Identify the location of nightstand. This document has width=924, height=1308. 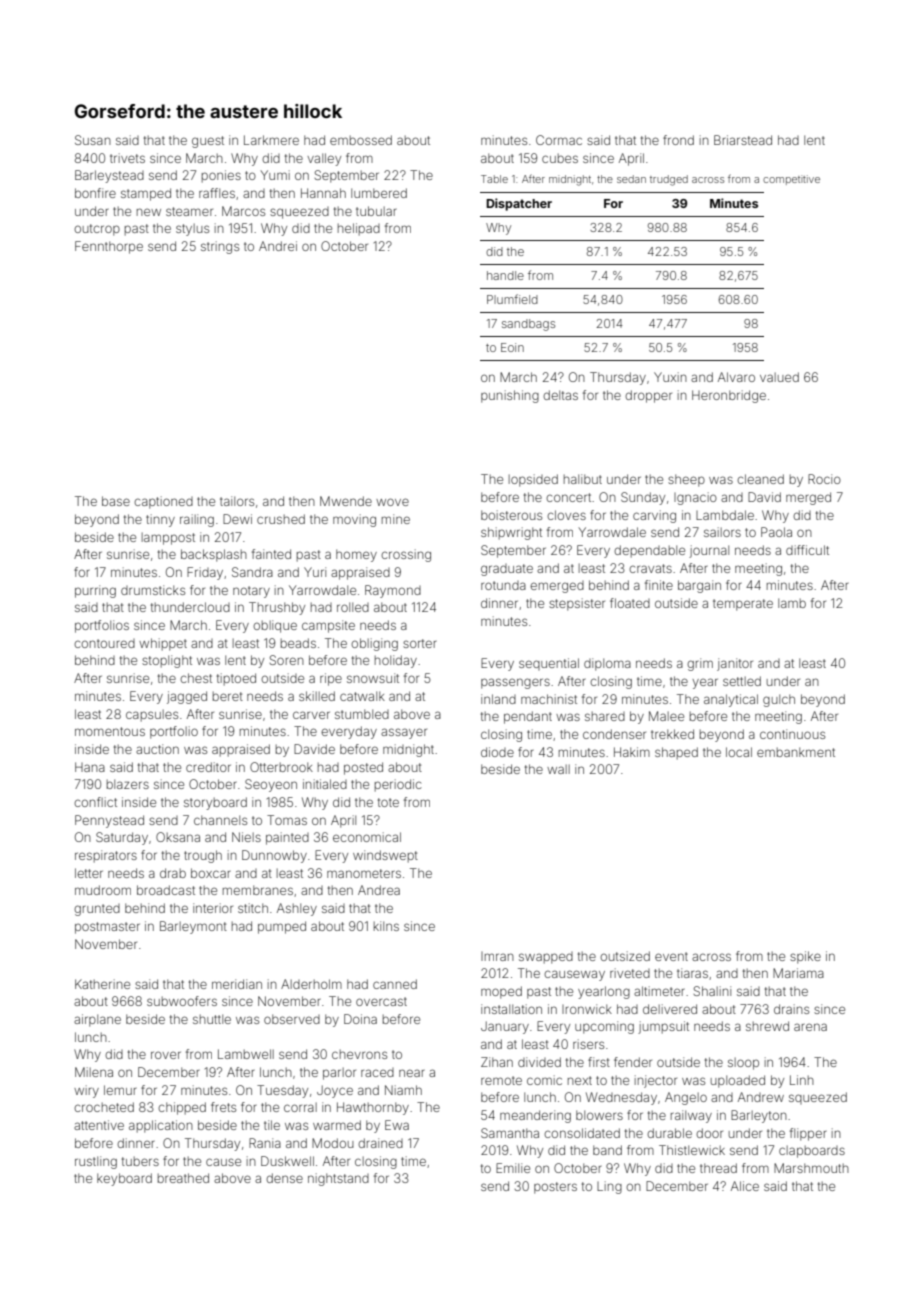
(338, 1179).
